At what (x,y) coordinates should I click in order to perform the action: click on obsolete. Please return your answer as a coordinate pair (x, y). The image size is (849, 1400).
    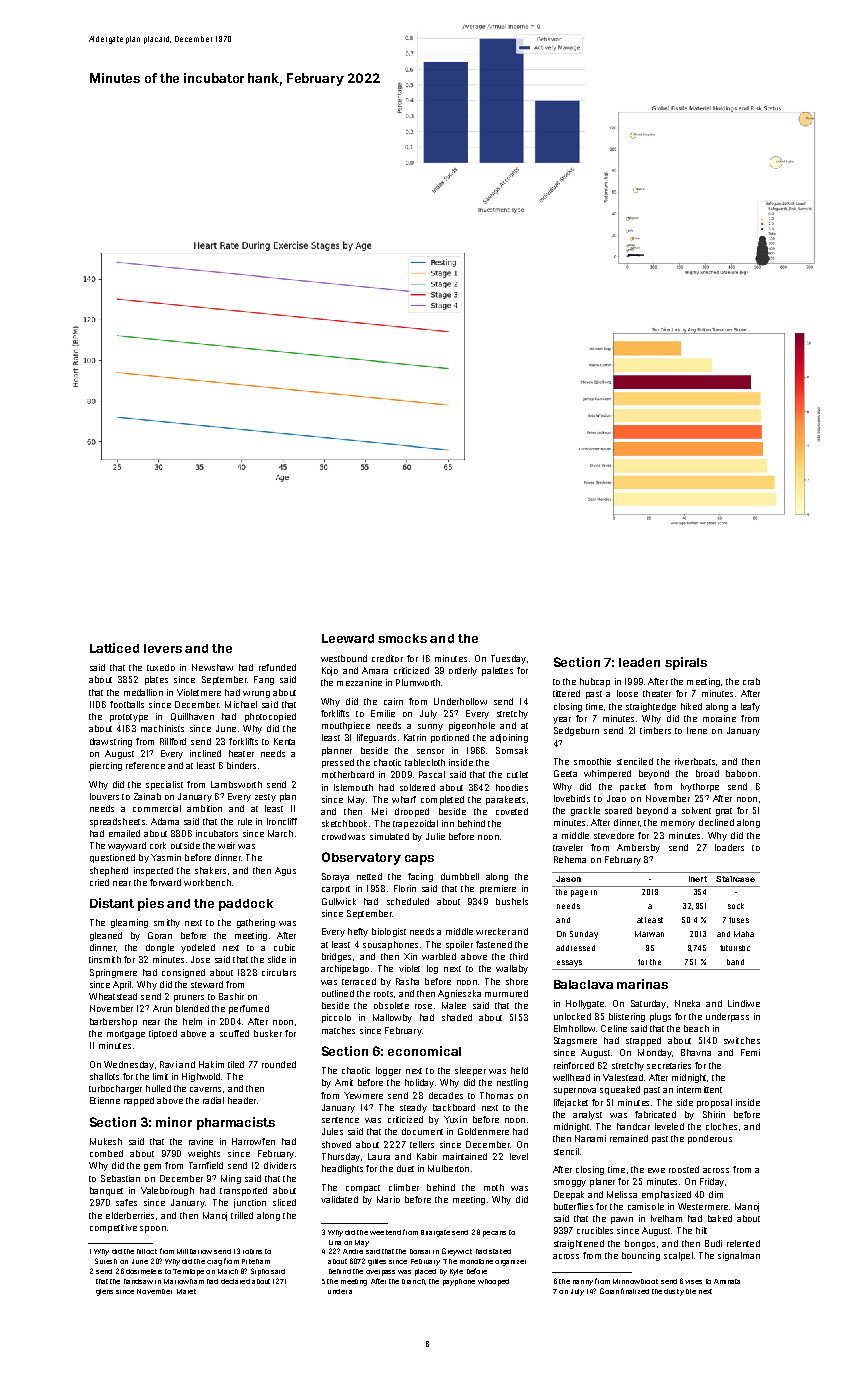
    Looking at the image, I should click on (391, 1005).
